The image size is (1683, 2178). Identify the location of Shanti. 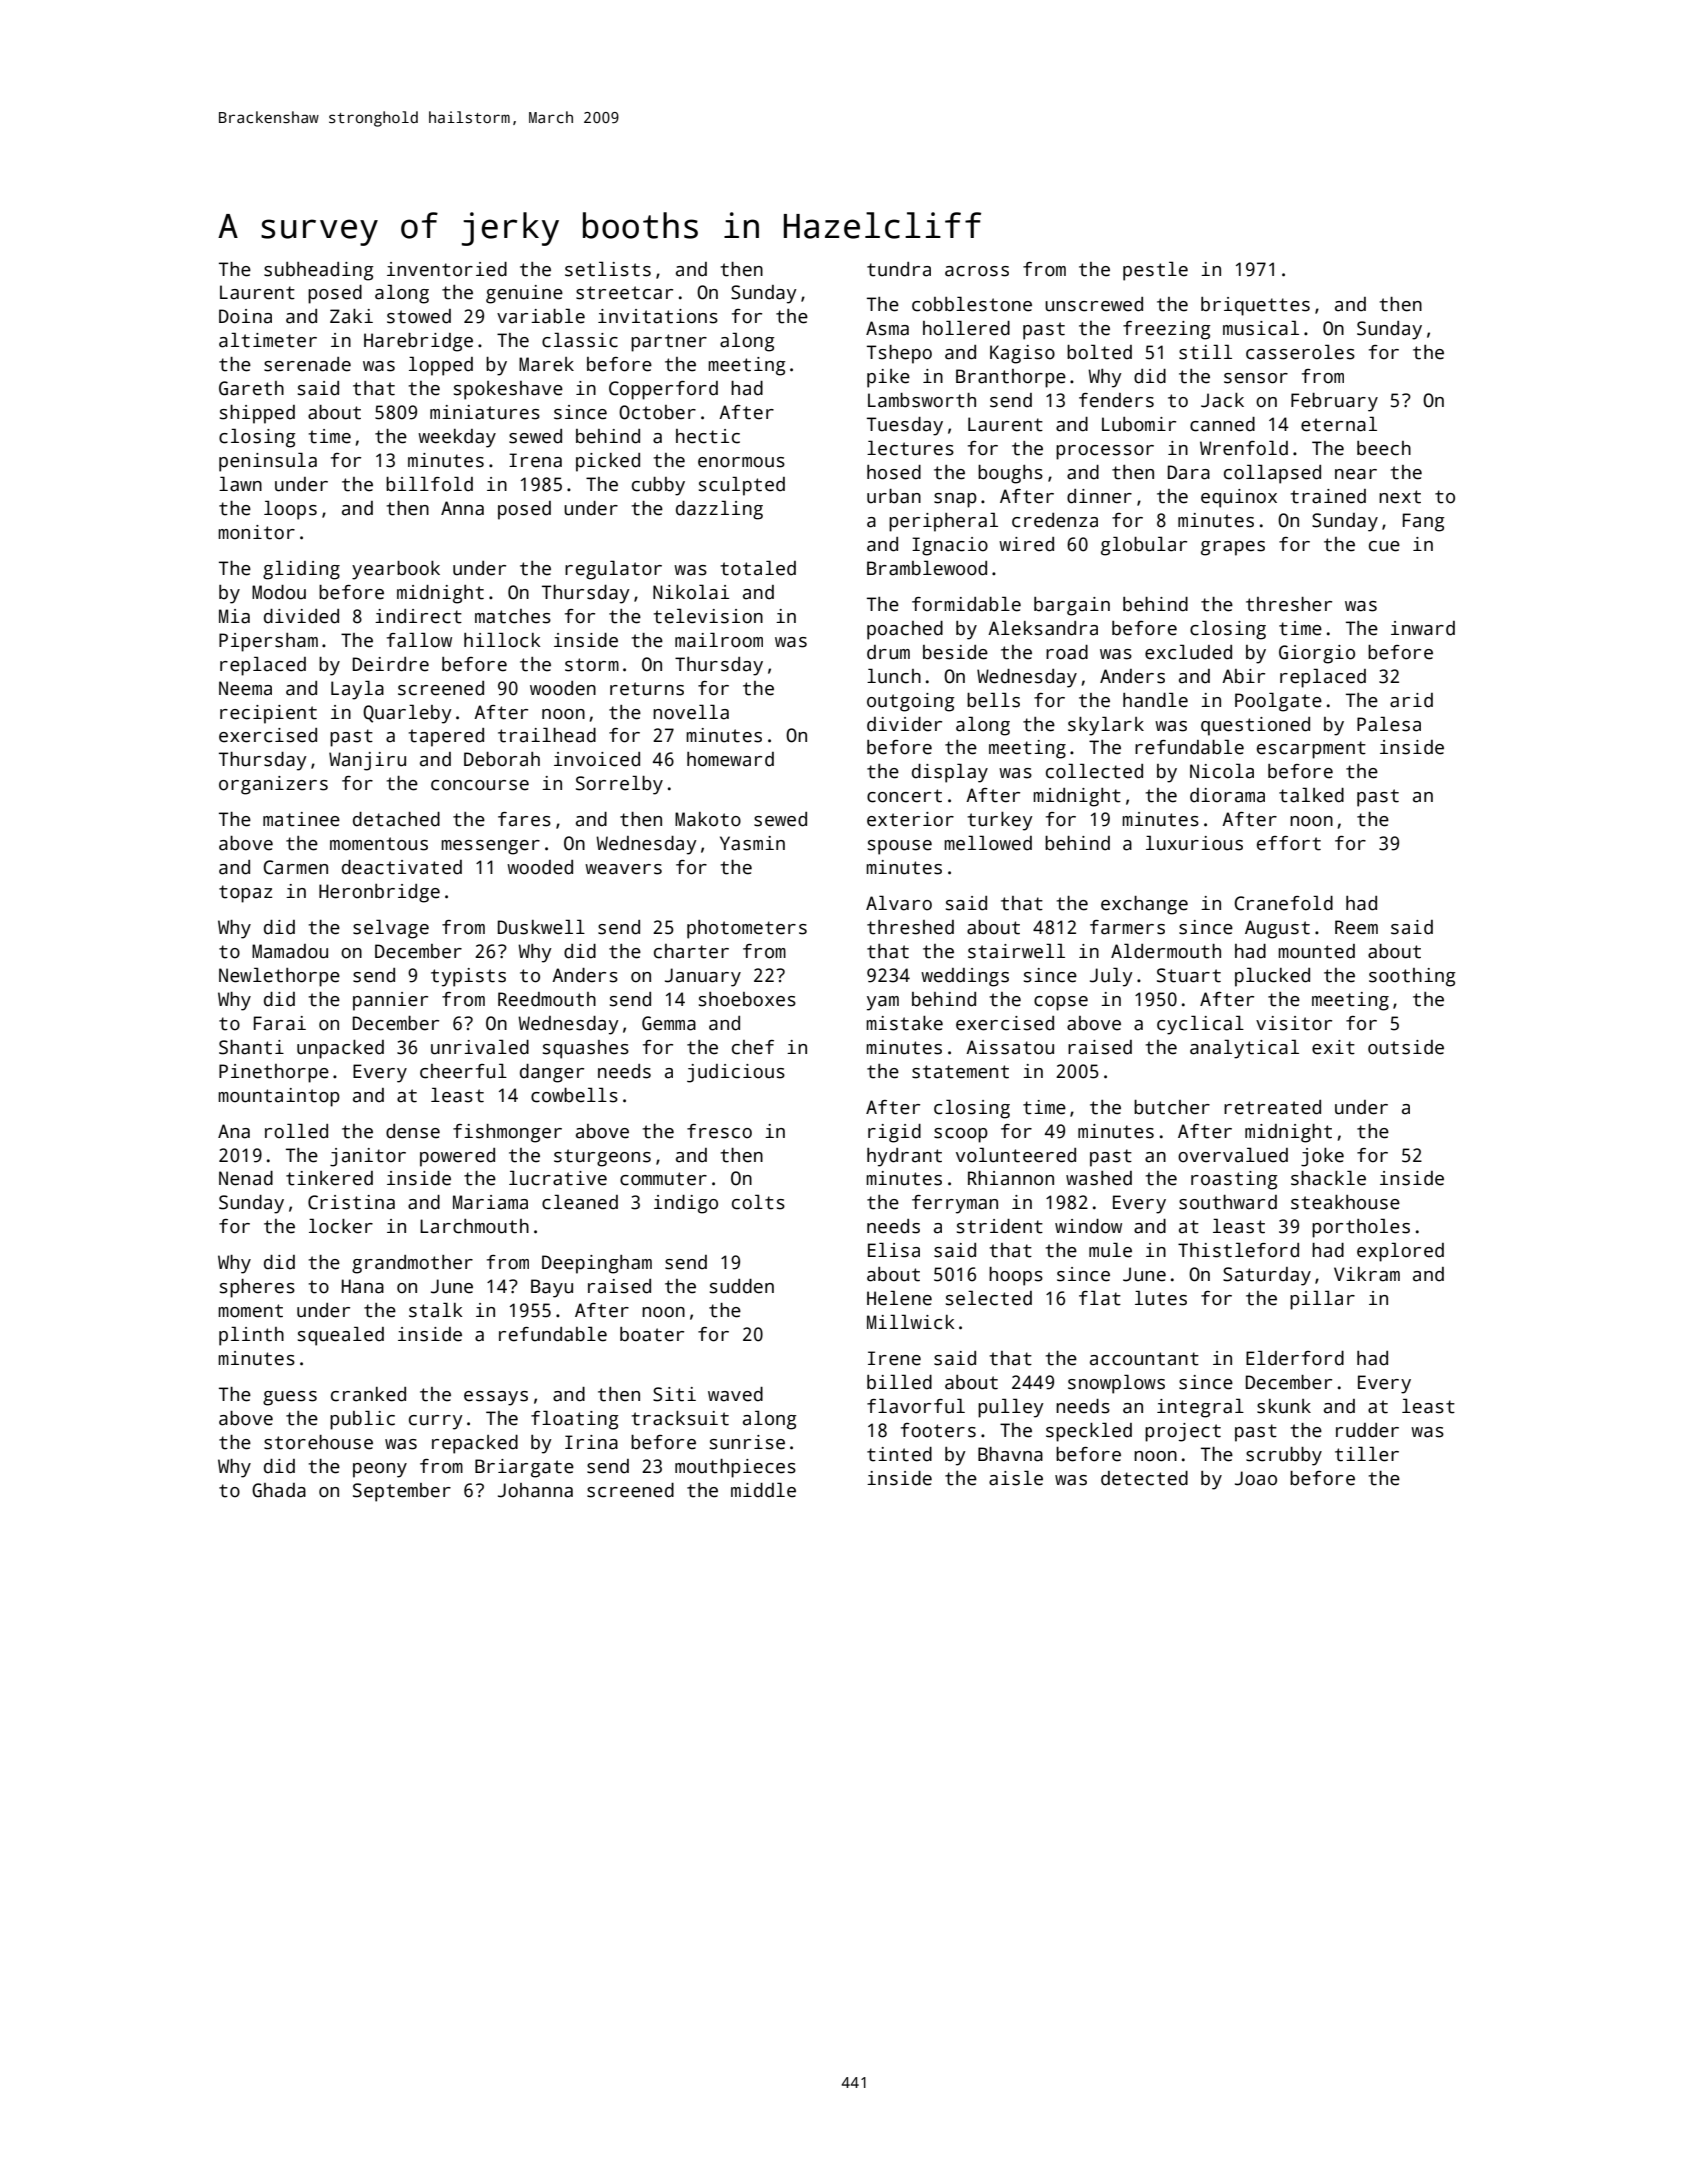
(251, 1047).
